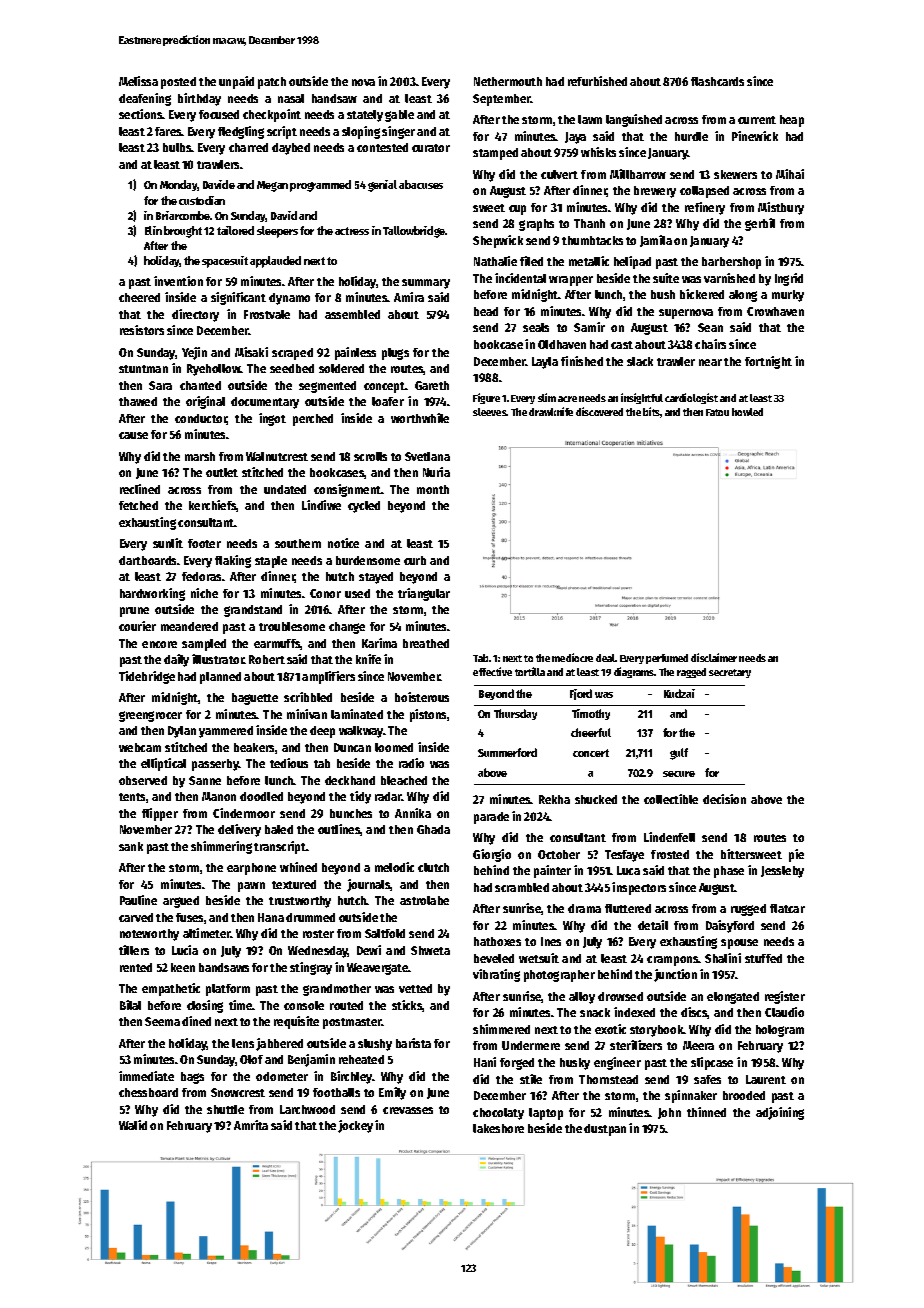  I want to click on patch, so click(272, 83).
